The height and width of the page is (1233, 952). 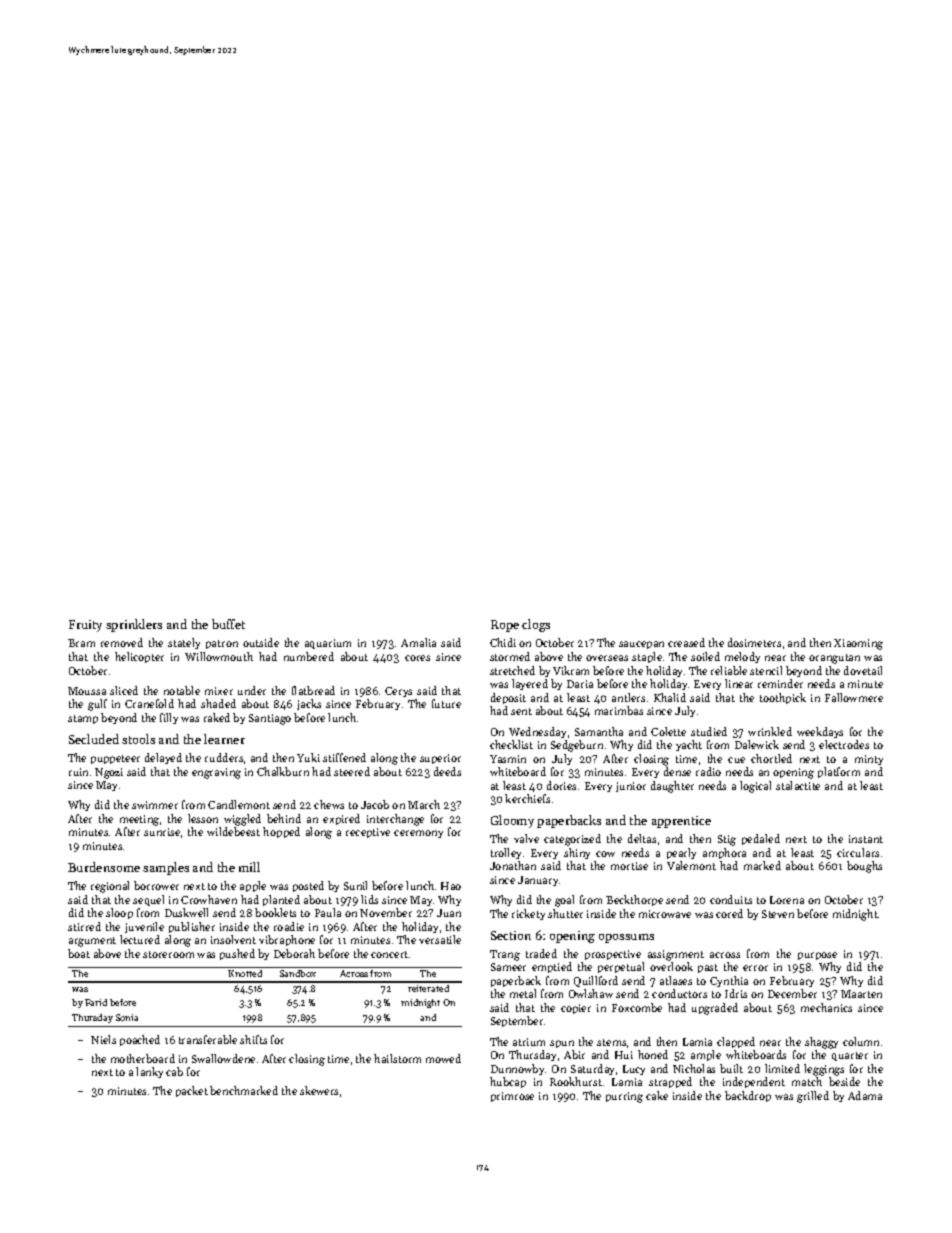 What do you see at coordinates (505, 626) in the page?
I see `Rope` at bounding box center [505, 626].
